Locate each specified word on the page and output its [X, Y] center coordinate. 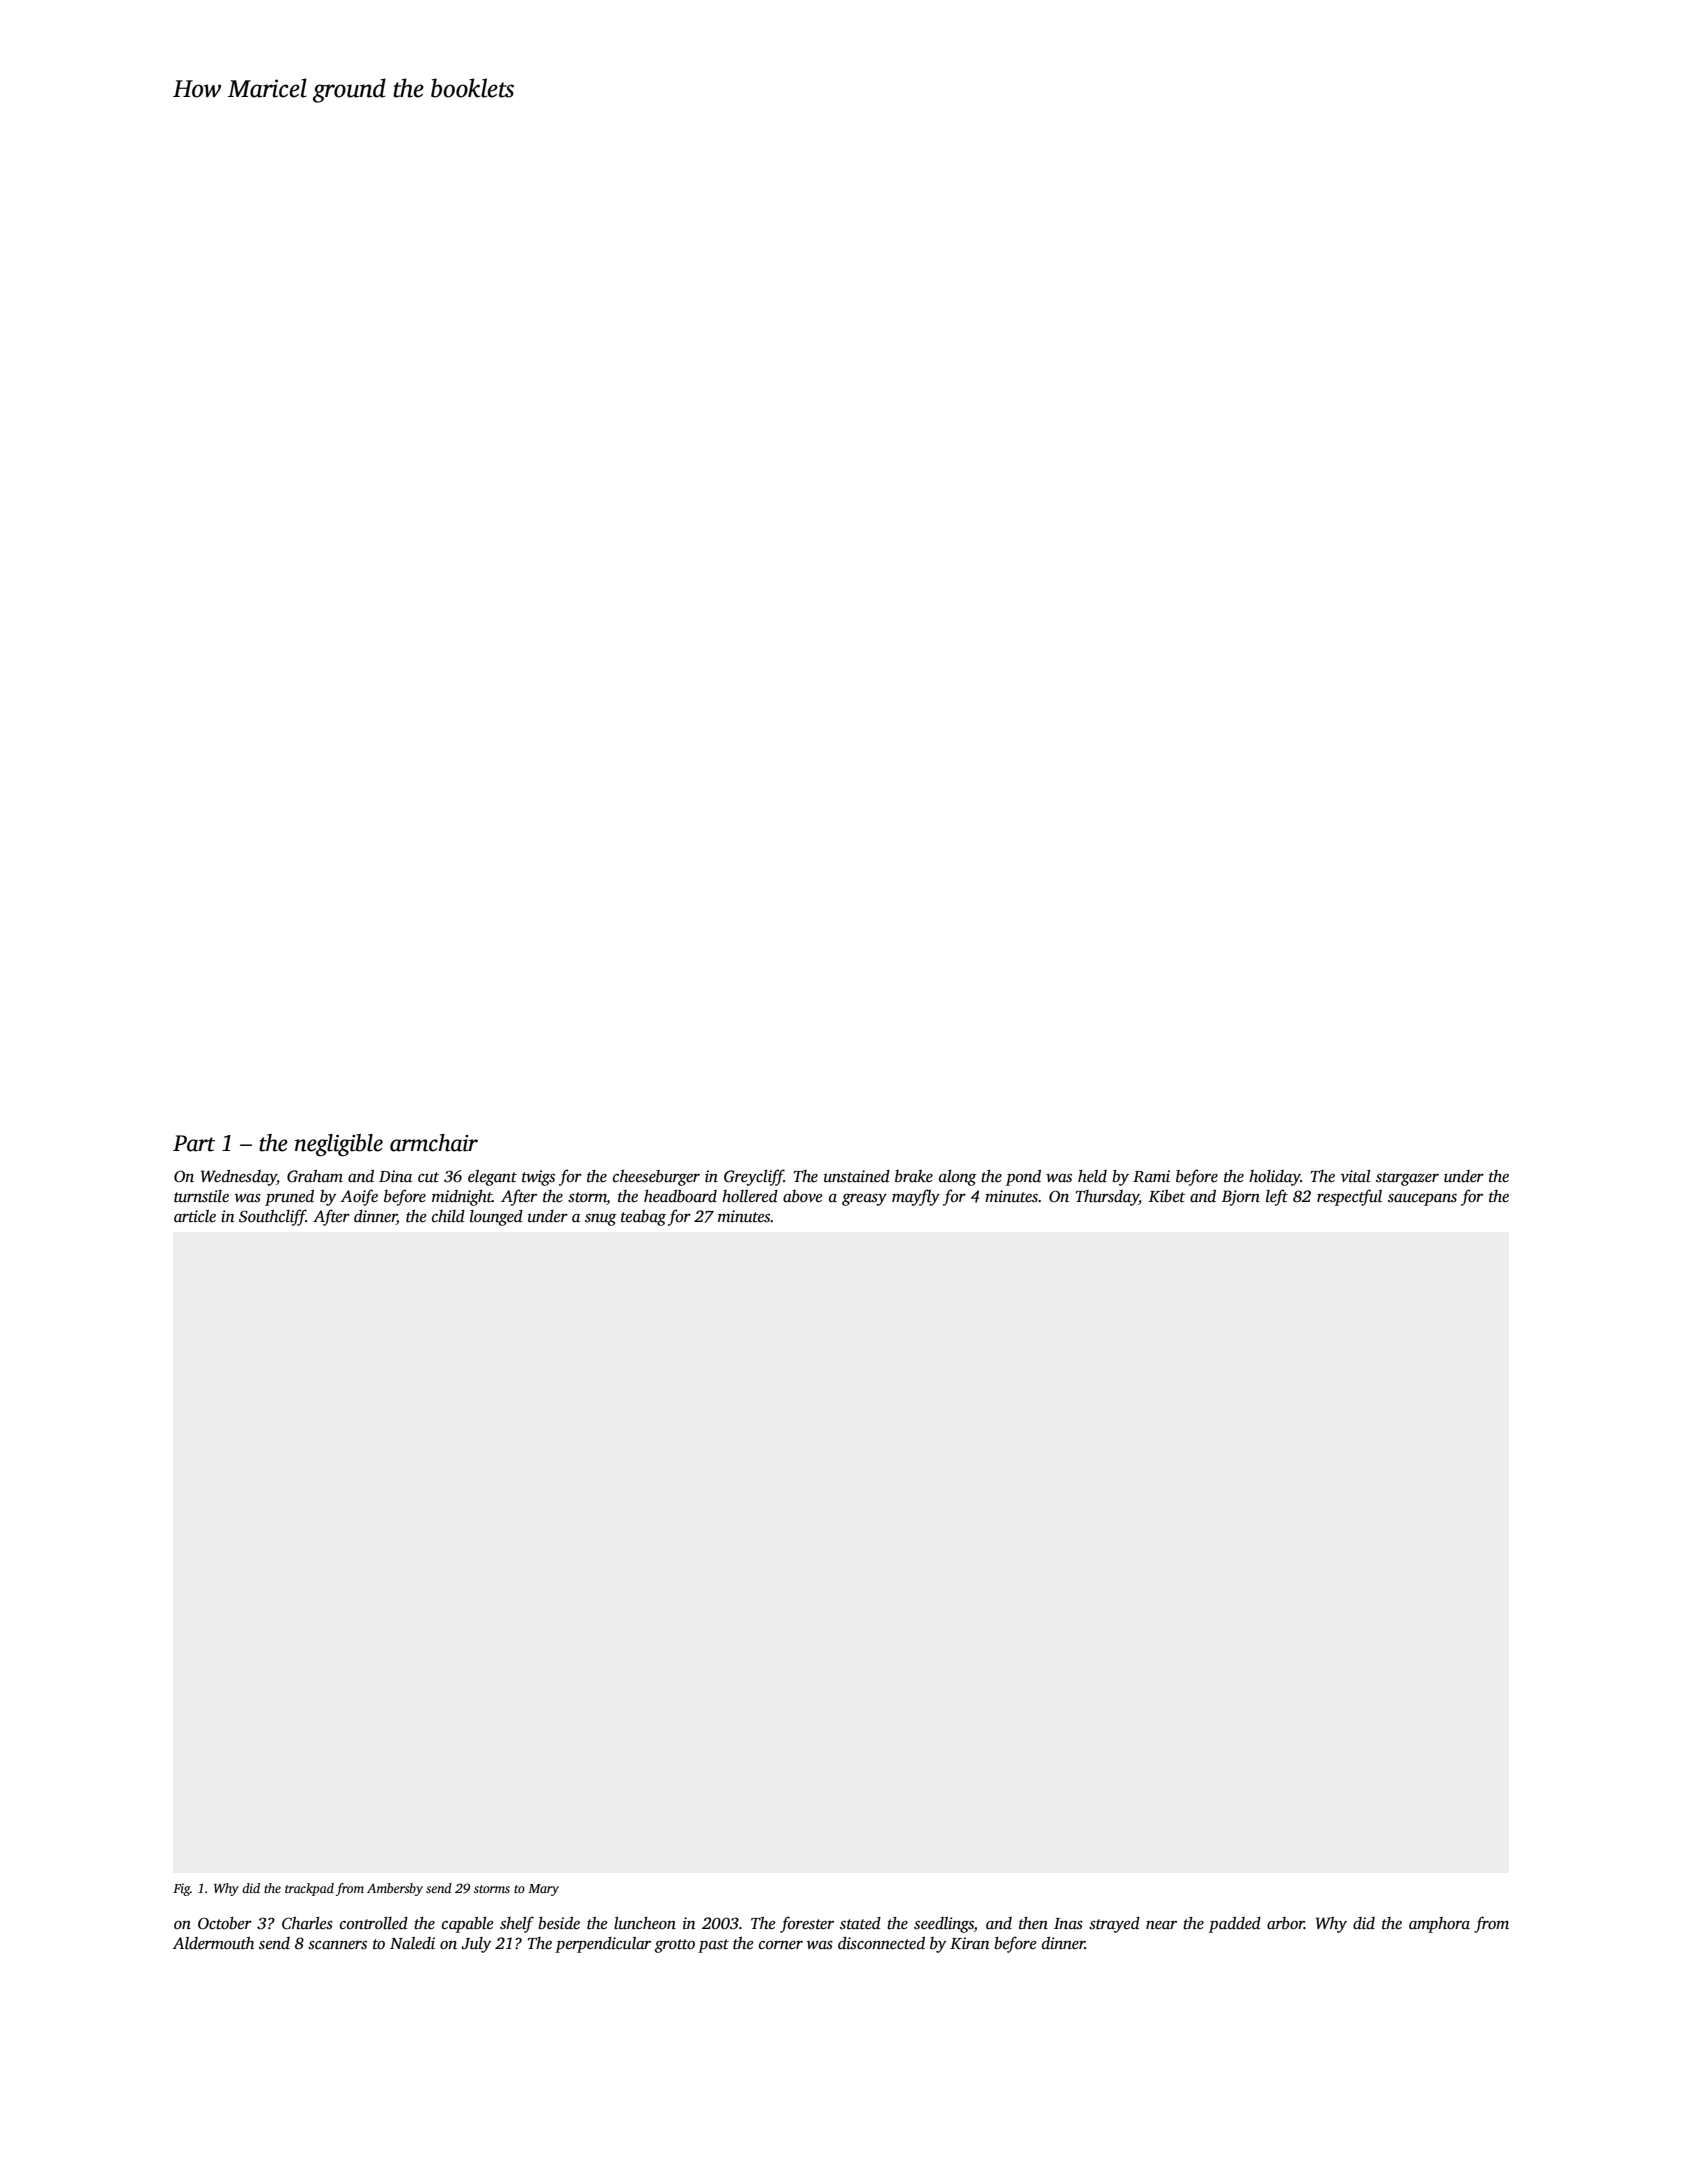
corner [781, 1945]
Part [194, 1143]
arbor [1285, 1923]
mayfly [916, 1197]
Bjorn [1241, 1198]
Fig [181, 1890]
